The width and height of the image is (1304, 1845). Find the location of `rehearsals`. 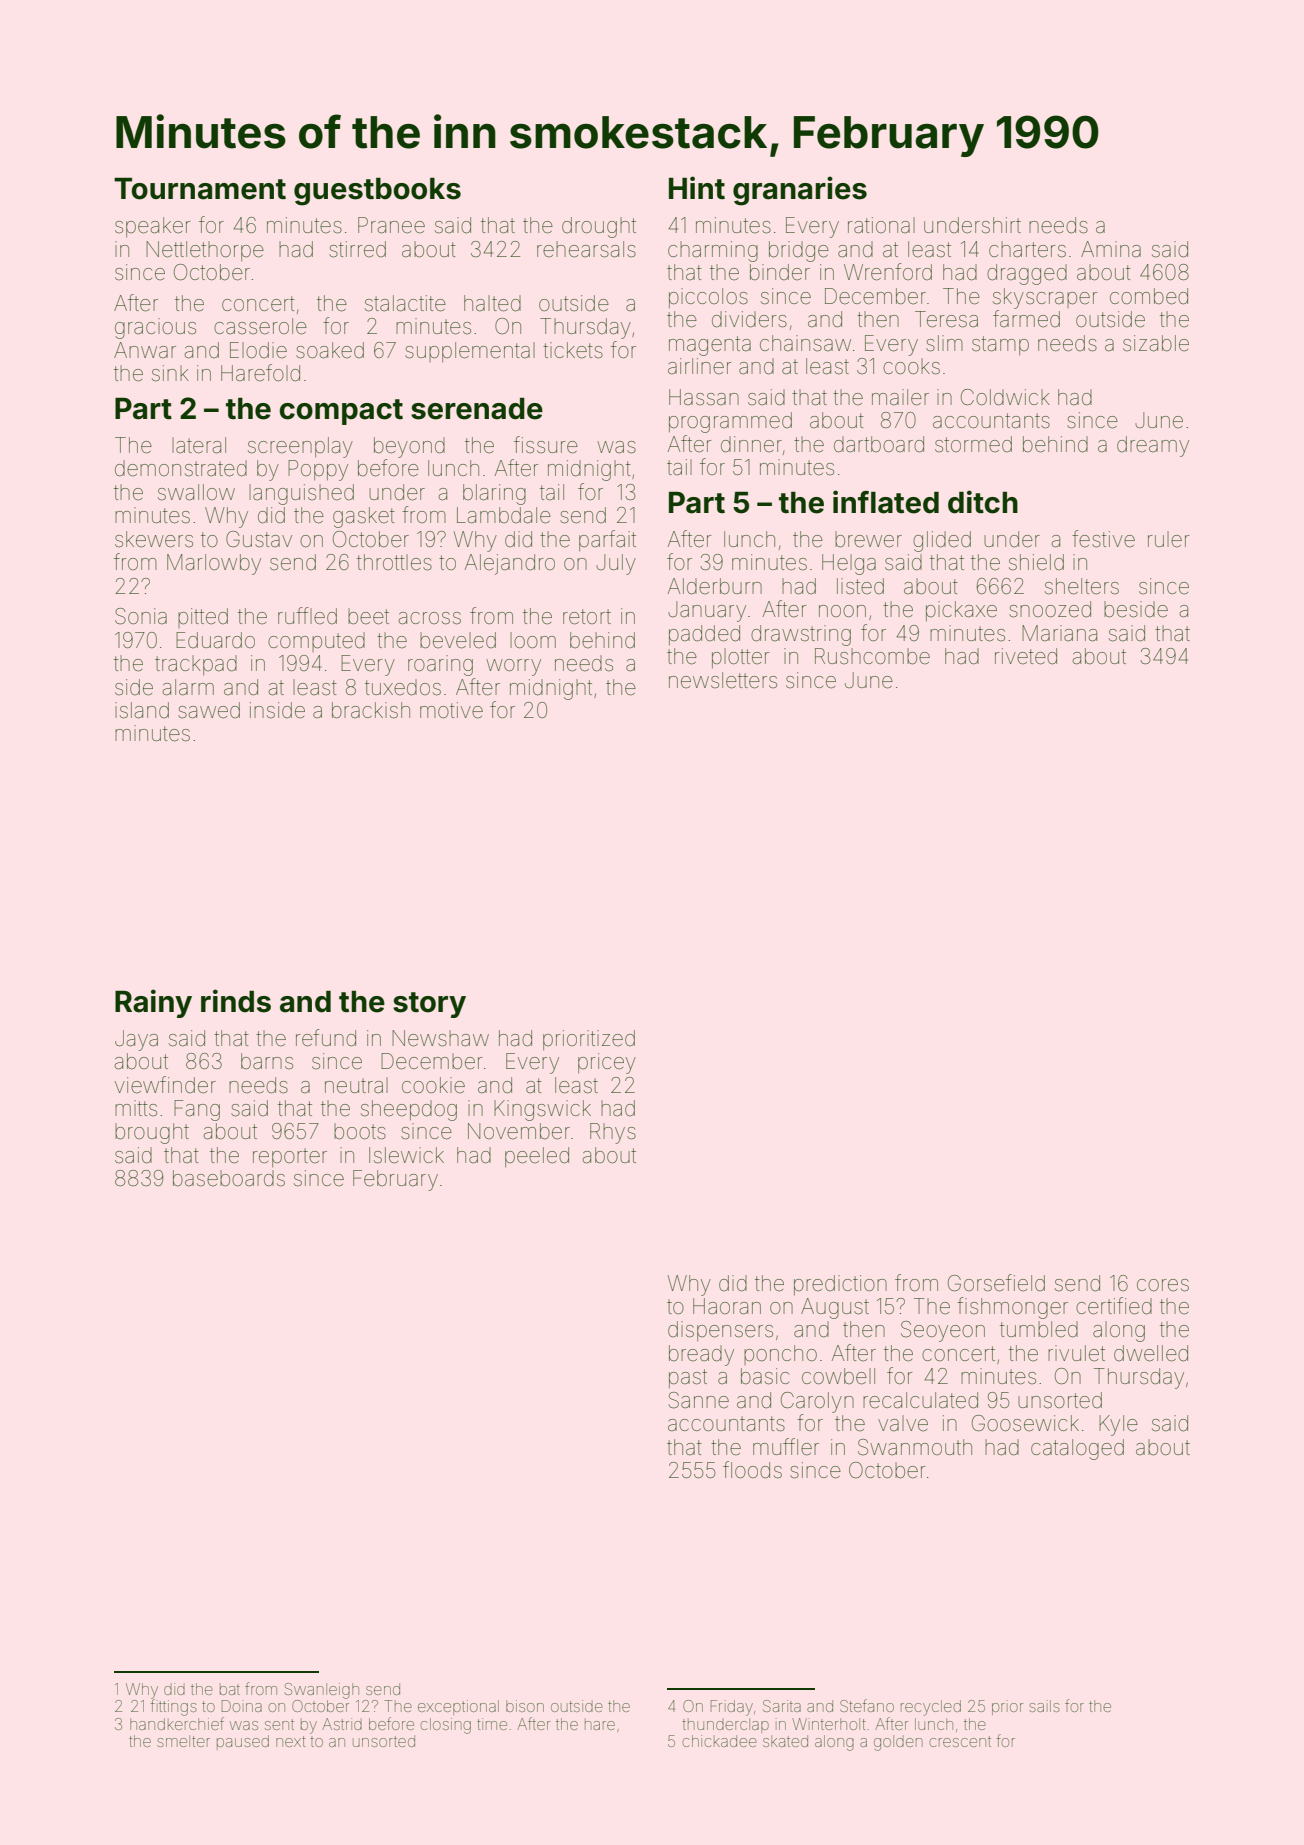

rehearsals is located at coordinates (586, 249).
